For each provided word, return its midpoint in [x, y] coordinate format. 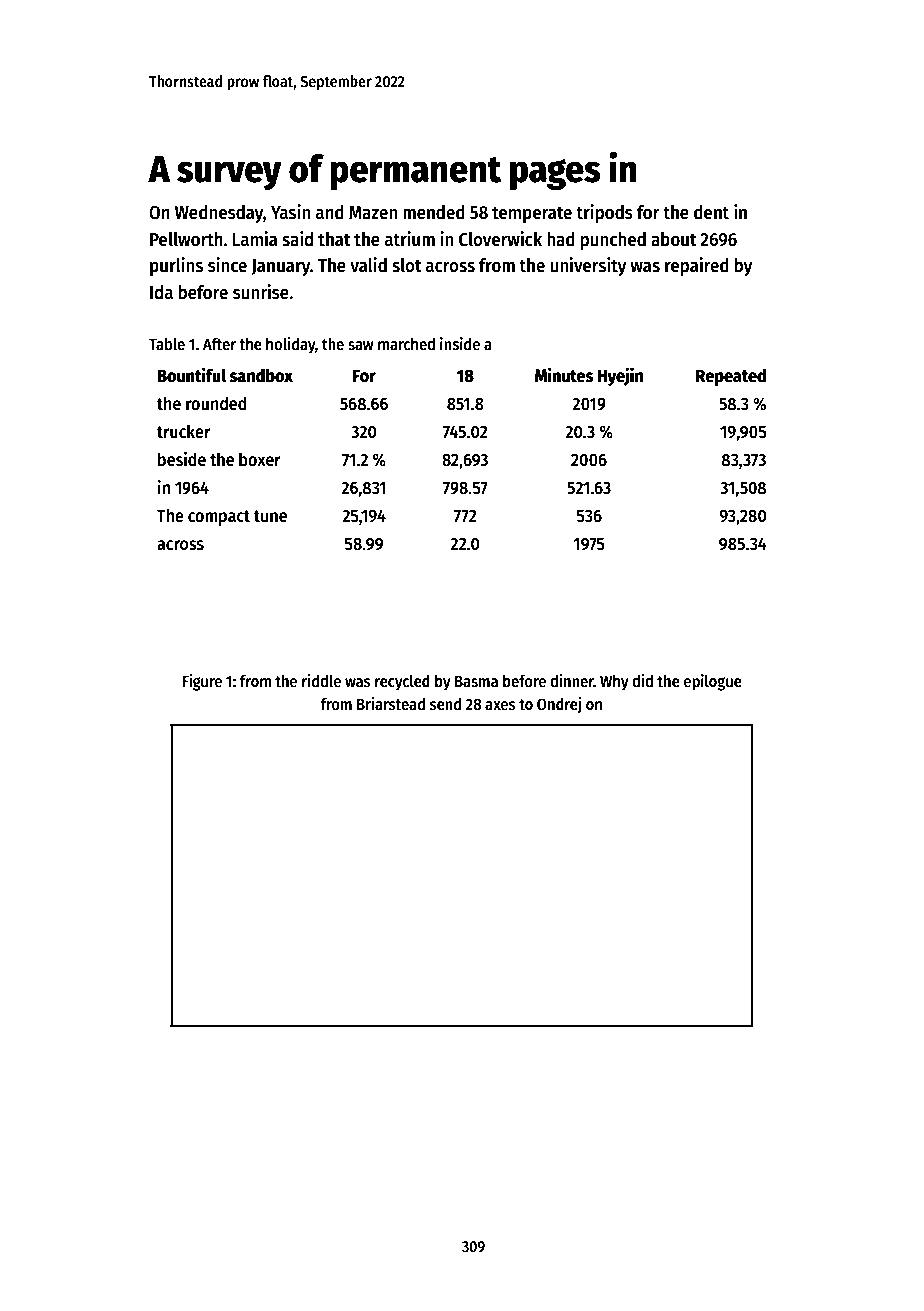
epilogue [713, 682]
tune [270, 516]
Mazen [373, 213]
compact [219, 518]
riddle [321, 680]
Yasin [290, 212]
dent [711, 212]
